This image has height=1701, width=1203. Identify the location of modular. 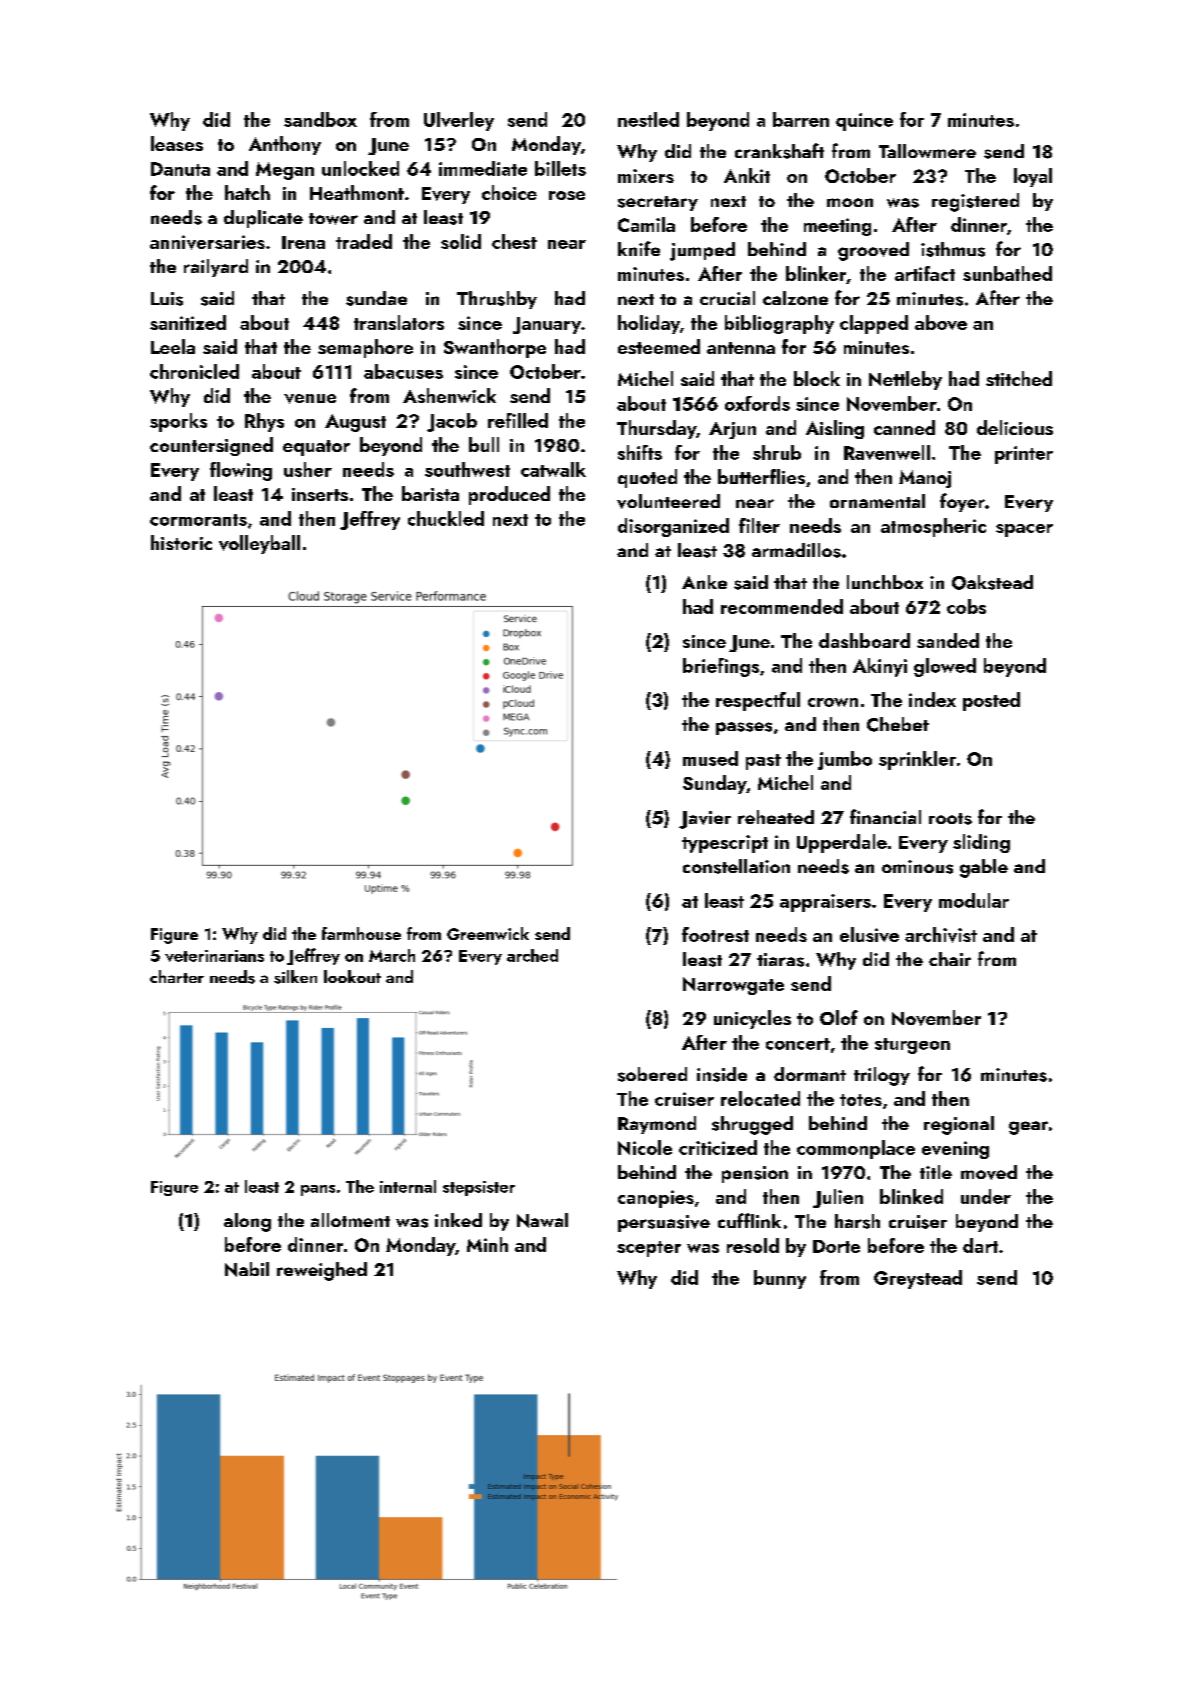
(974, 900).
